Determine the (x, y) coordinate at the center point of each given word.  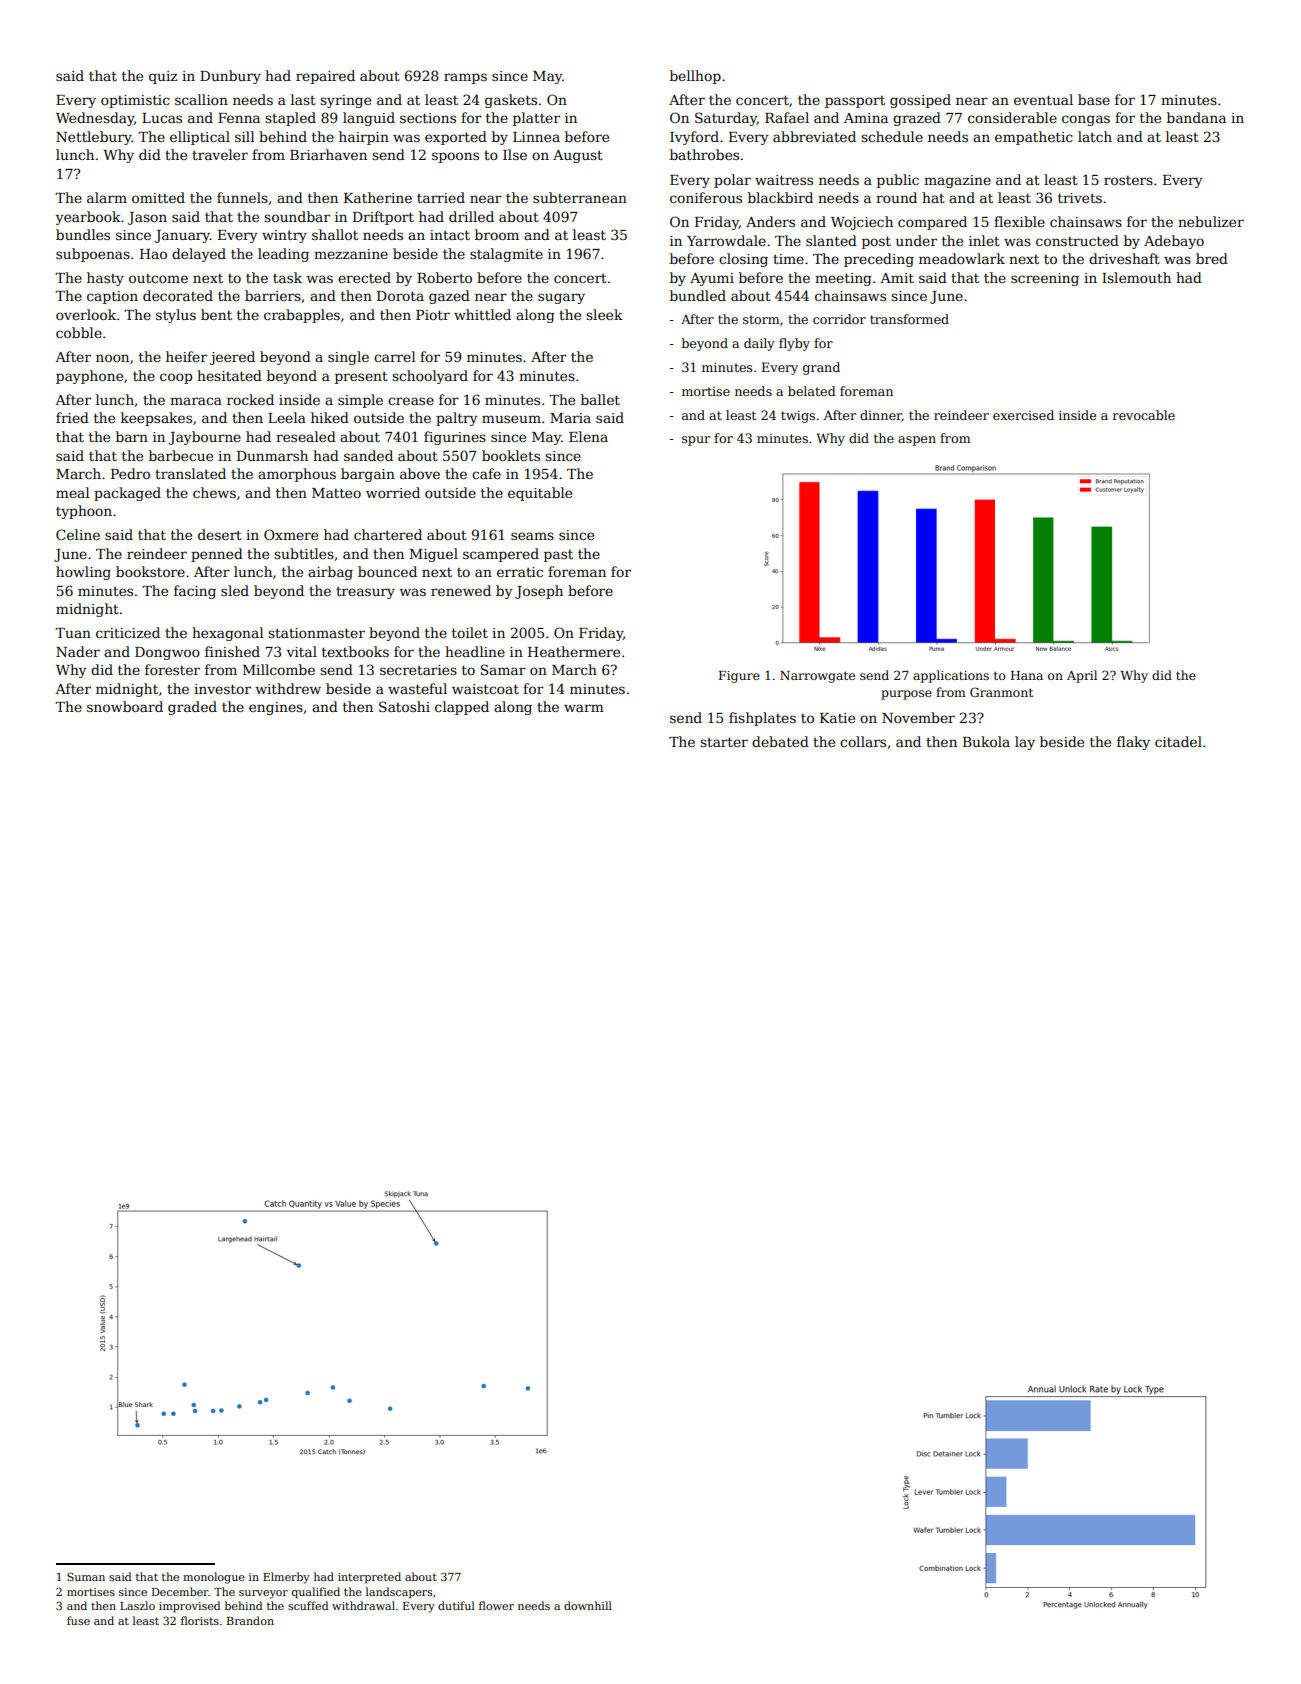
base (1094, 99)
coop (176, 378)
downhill (588, 1605)
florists (200, 1620)
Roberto (444, 277)
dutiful (456, 1605)
